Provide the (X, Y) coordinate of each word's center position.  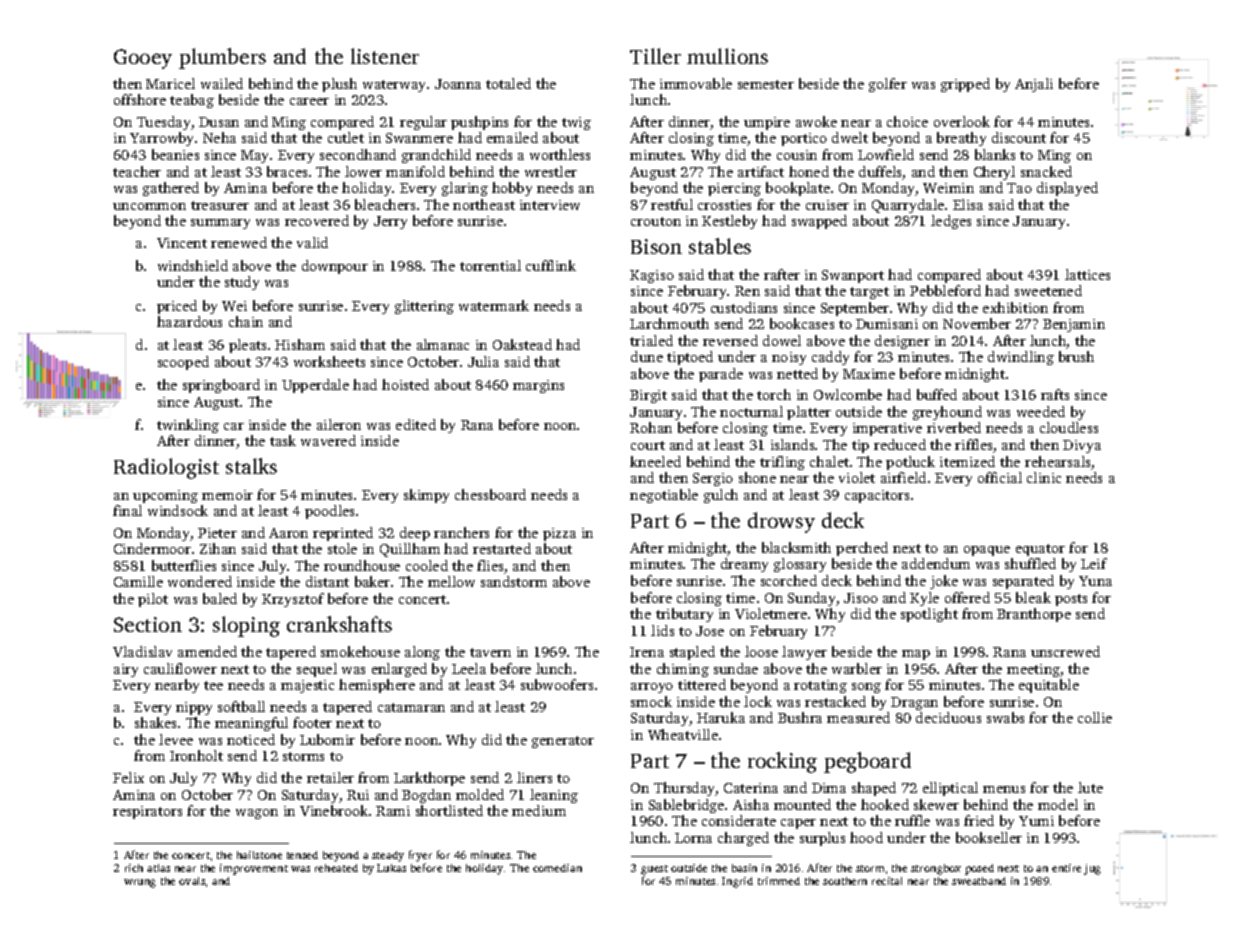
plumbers (222, 58)
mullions (727, 56)
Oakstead (522, 344)
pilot (153, 600)
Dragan (914, 703)
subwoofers (557, 684)
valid (312, 242)
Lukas (391, 868)
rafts (1055, 394)
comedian (557, 868)
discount (1019, 137)
